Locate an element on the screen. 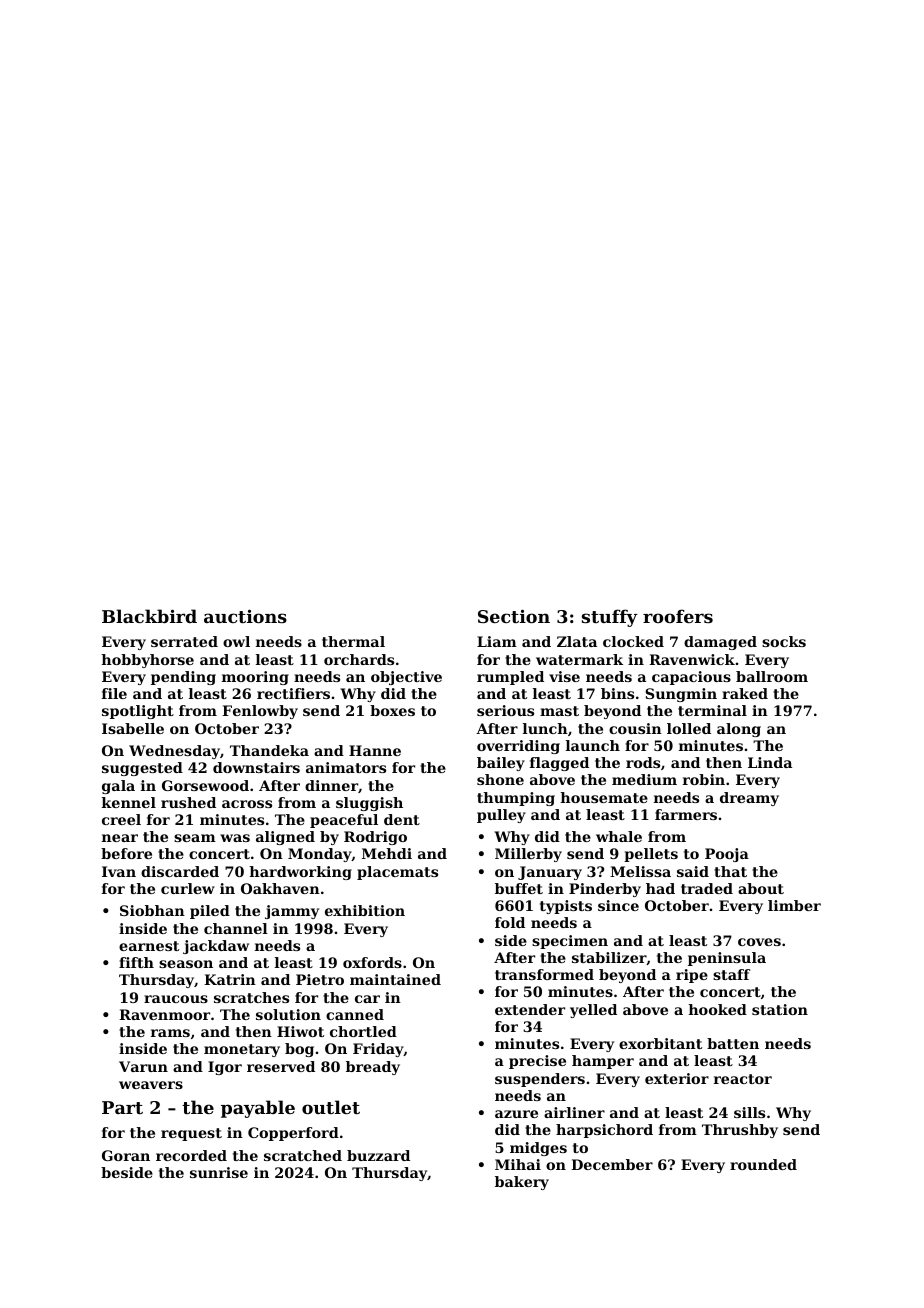 The image size is (924, 1308). bakery is located at coordinates (522, 1183).
